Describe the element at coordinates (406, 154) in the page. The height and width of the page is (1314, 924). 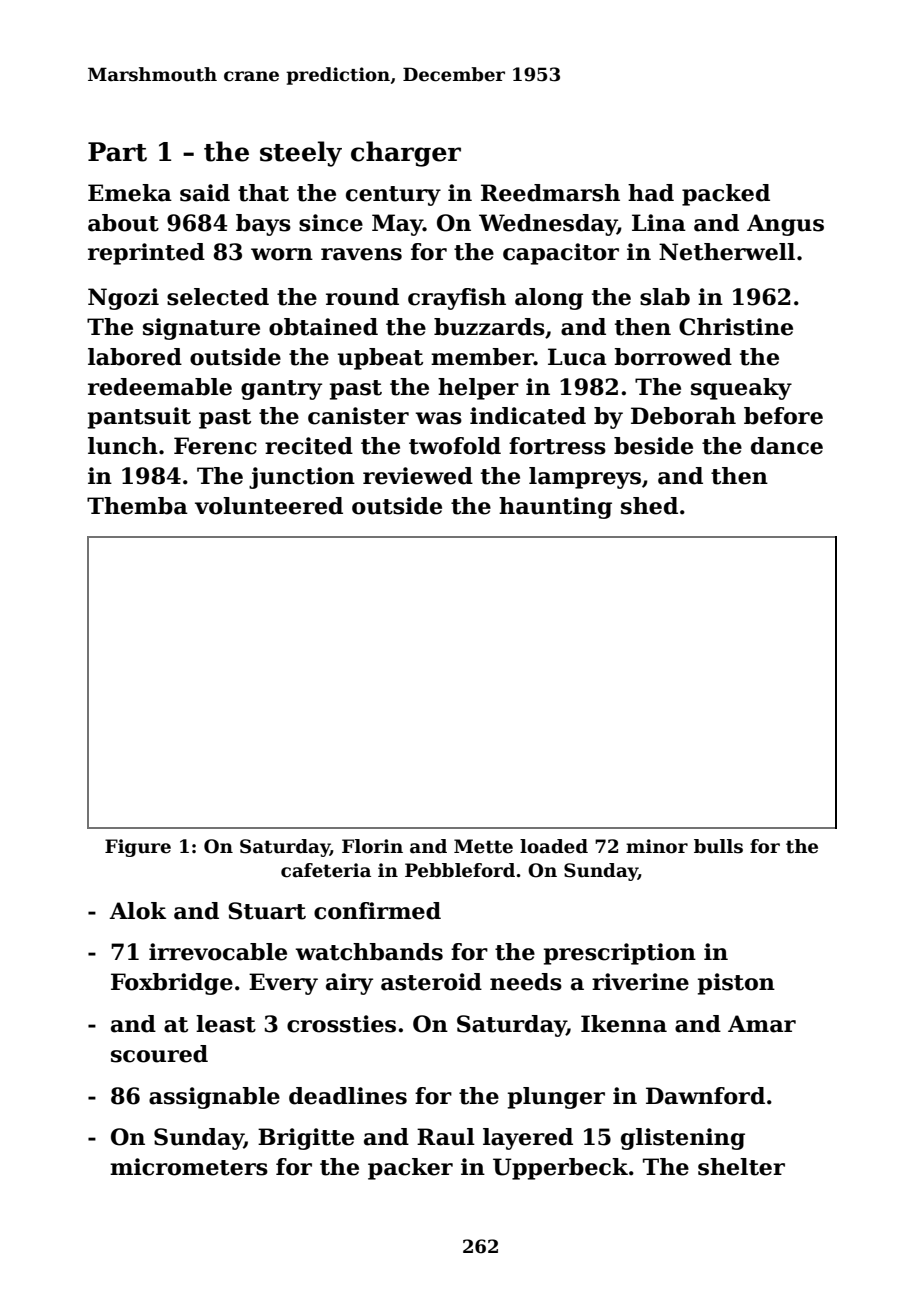
I see `charger` at that location.
